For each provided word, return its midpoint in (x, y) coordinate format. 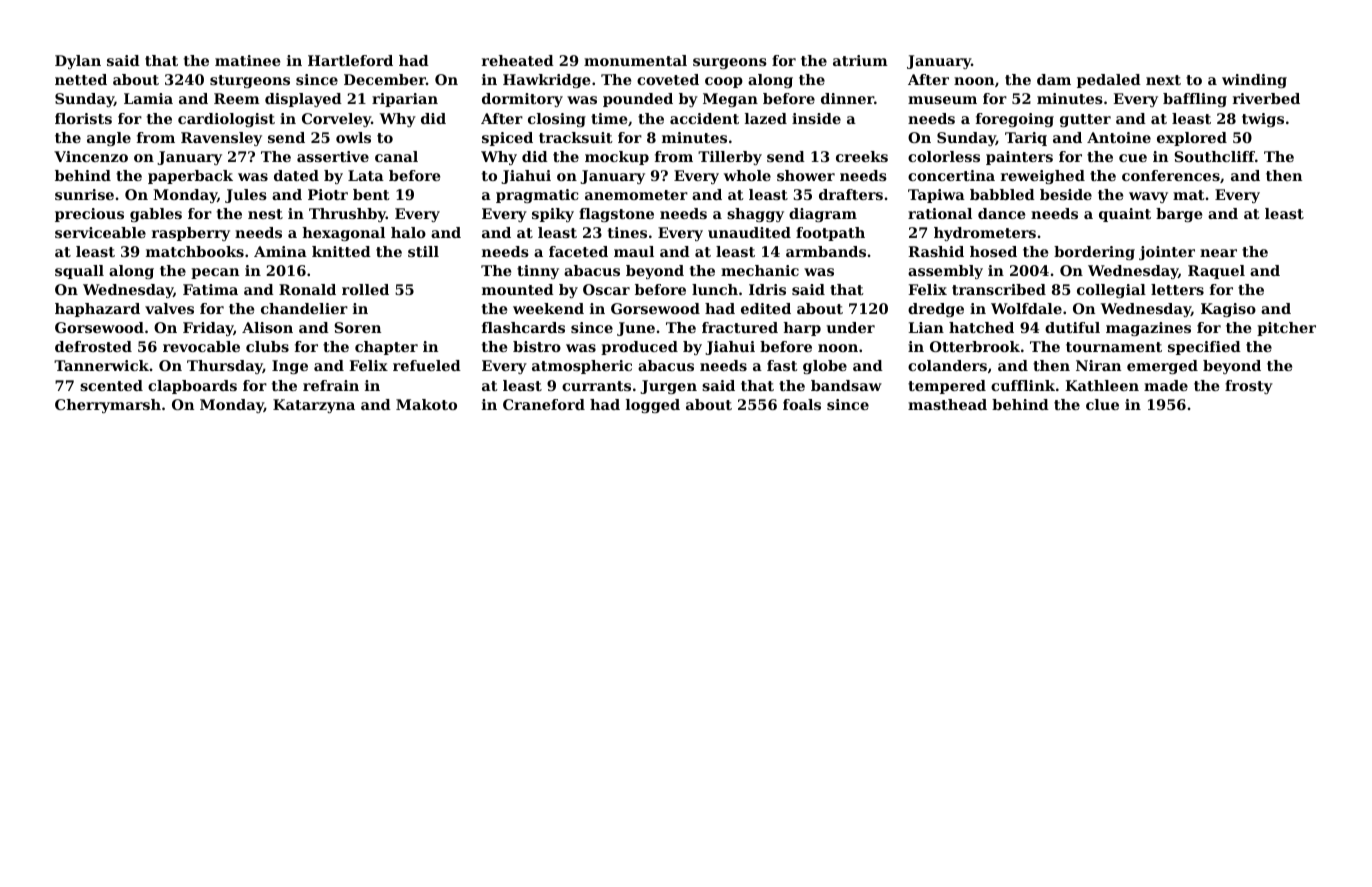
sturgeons (250, 81)
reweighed (1043, 177)
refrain (331, 385)
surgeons (730, 63)
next (1163, 80)
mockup (617, 158)
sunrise (84, 194)
